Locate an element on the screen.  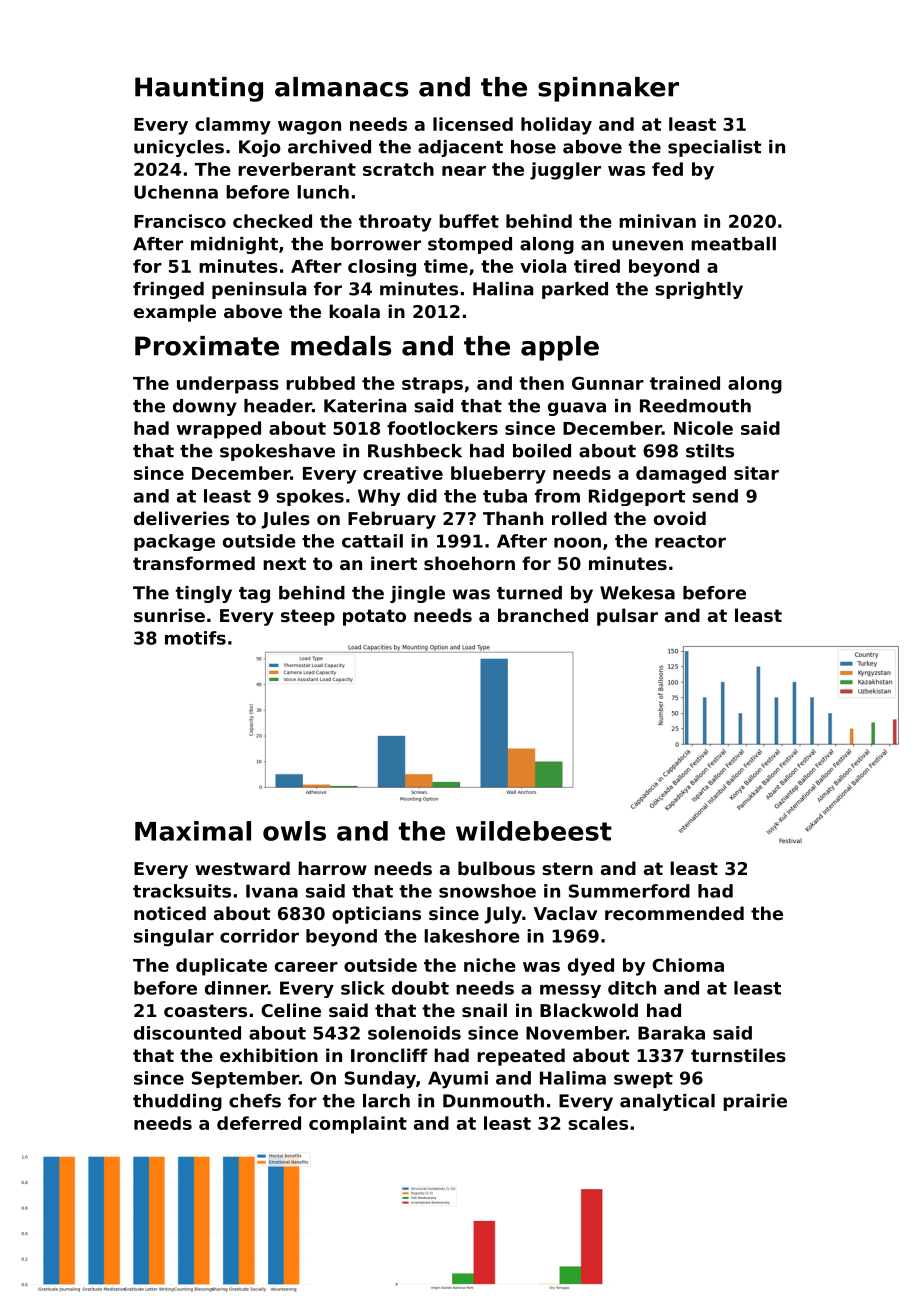
scales is located at coordinates (598, 1123).
